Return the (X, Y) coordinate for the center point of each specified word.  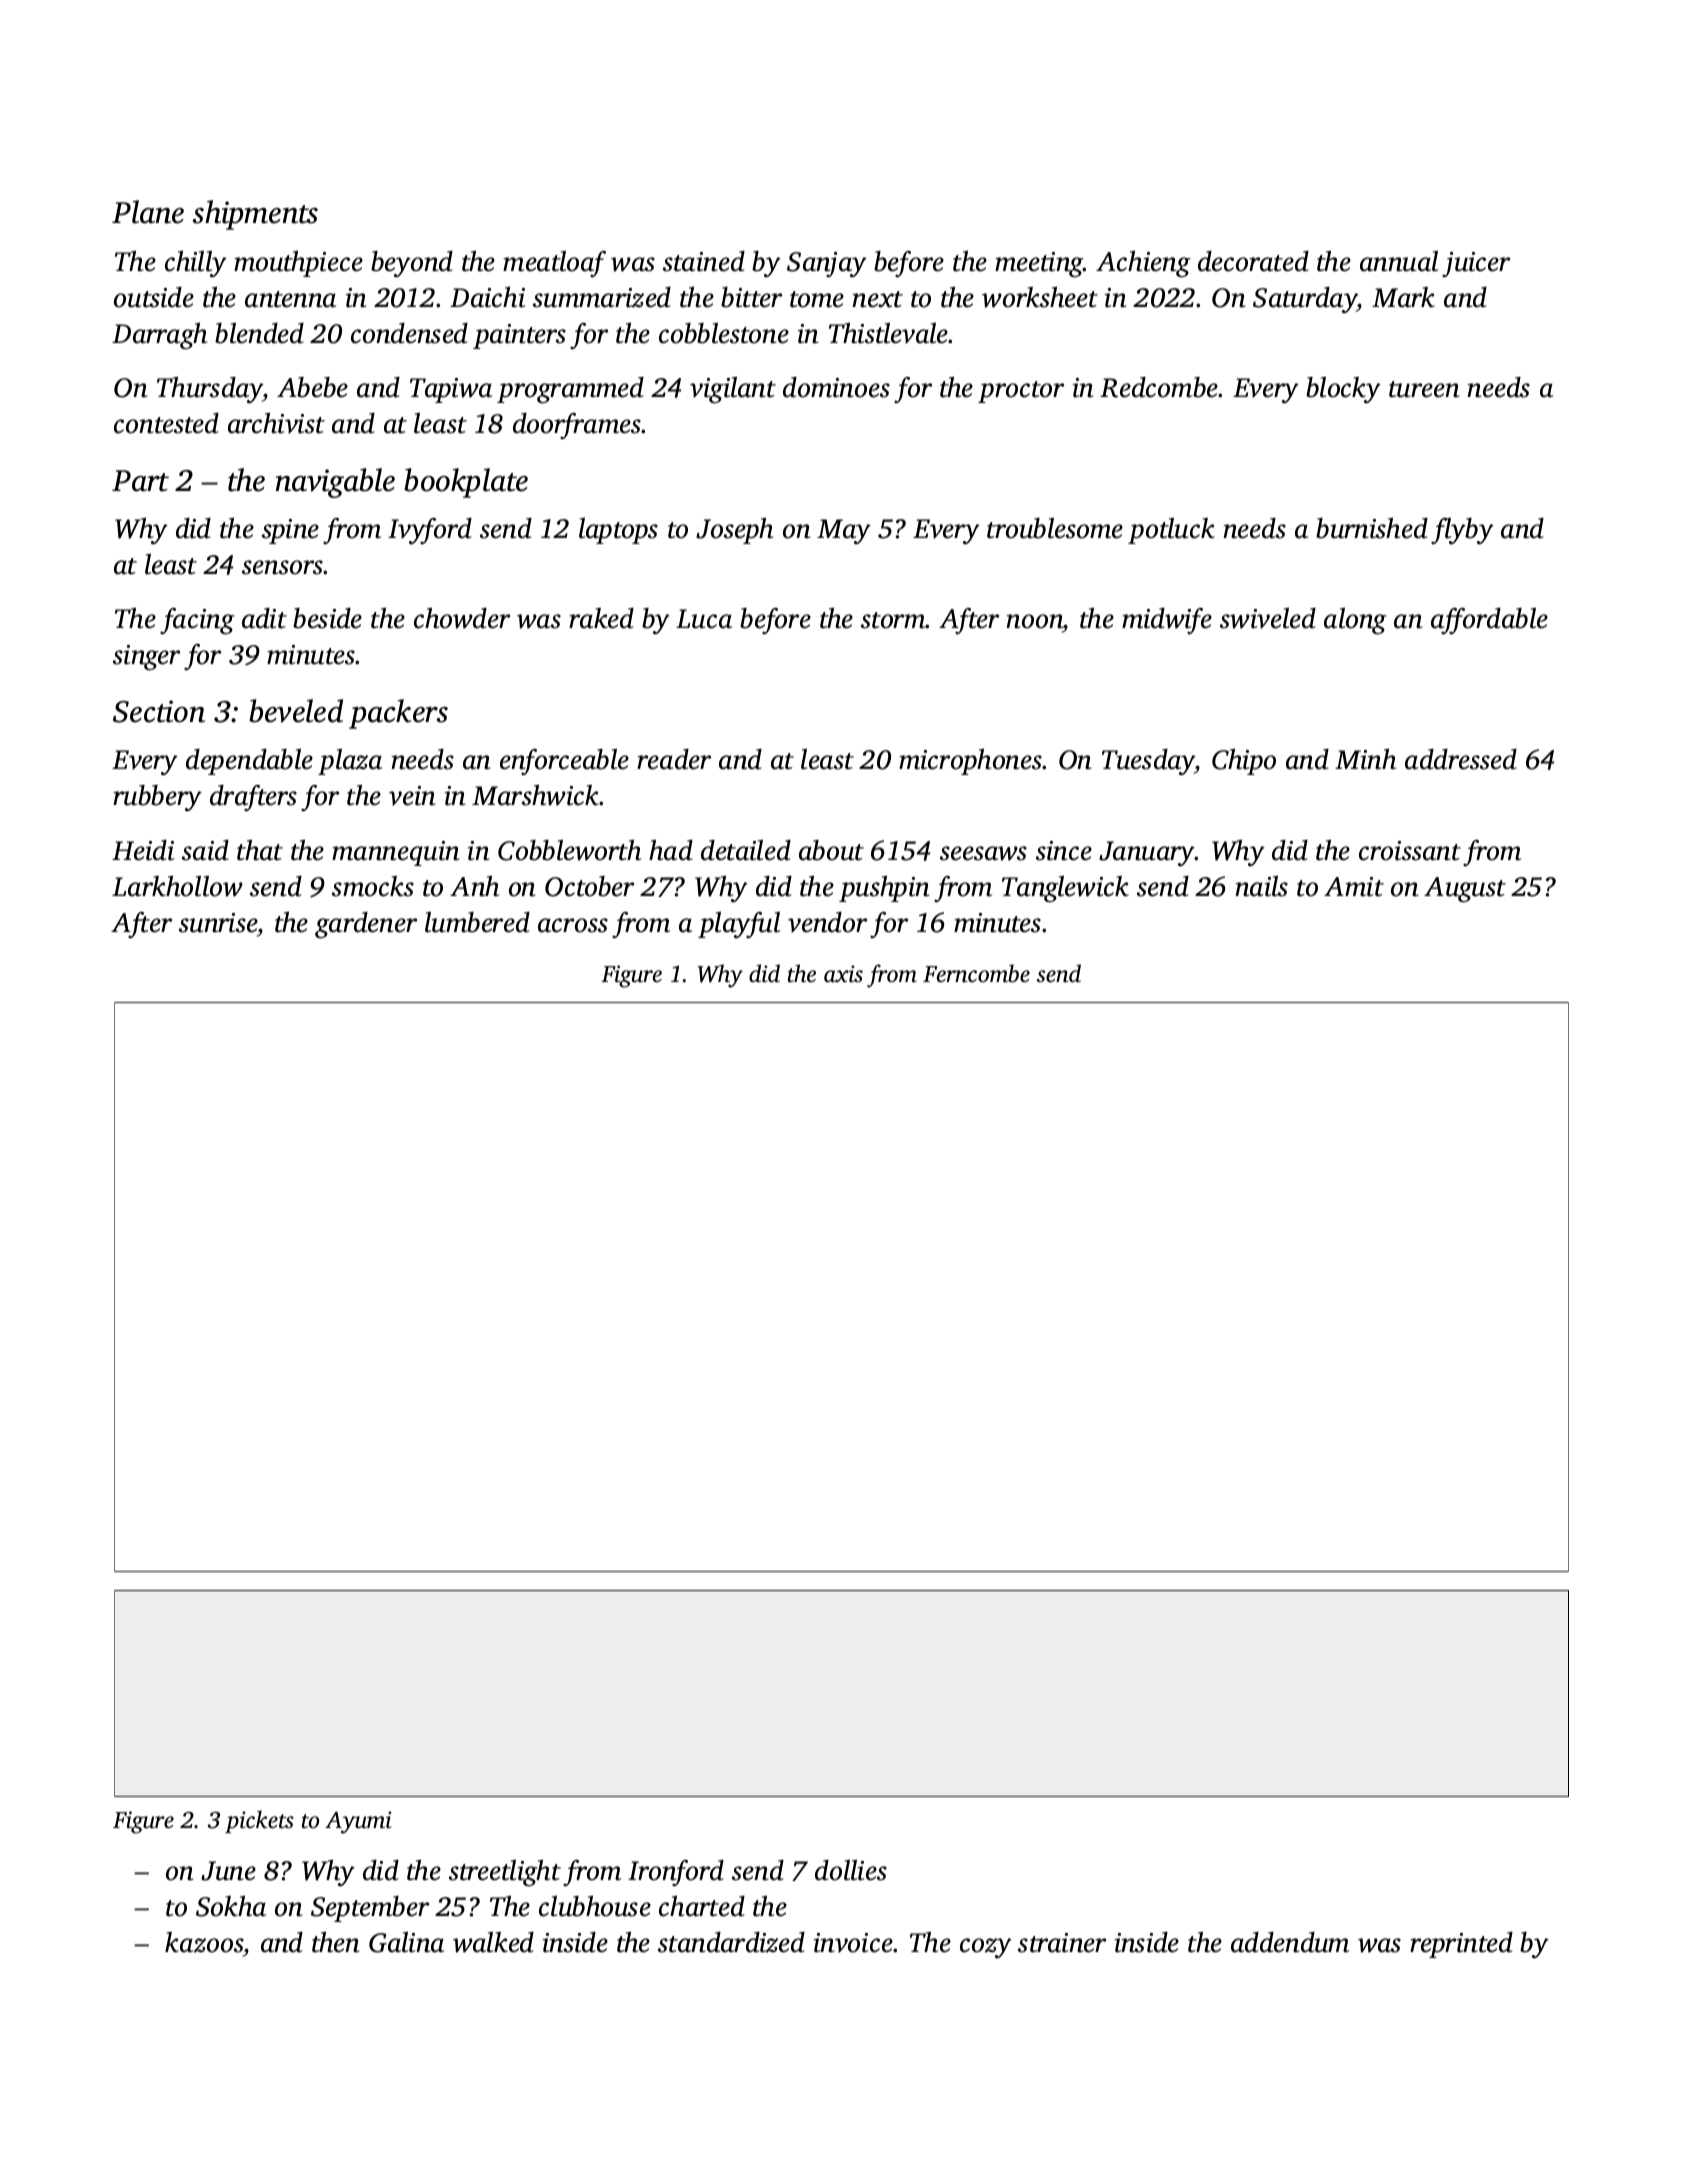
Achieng (1143, 264)
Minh (1365, 759)
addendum (1290, 1942)
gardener (366, 925)
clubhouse (595, 1906)
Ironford (676, 1873)
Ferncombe (976, 973)
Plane (148, 212)
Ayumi (358, 1822)
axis (843, 974)
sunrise (218, 923)
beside (327, 618)
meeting (1039, 265)
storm (893, 620)
